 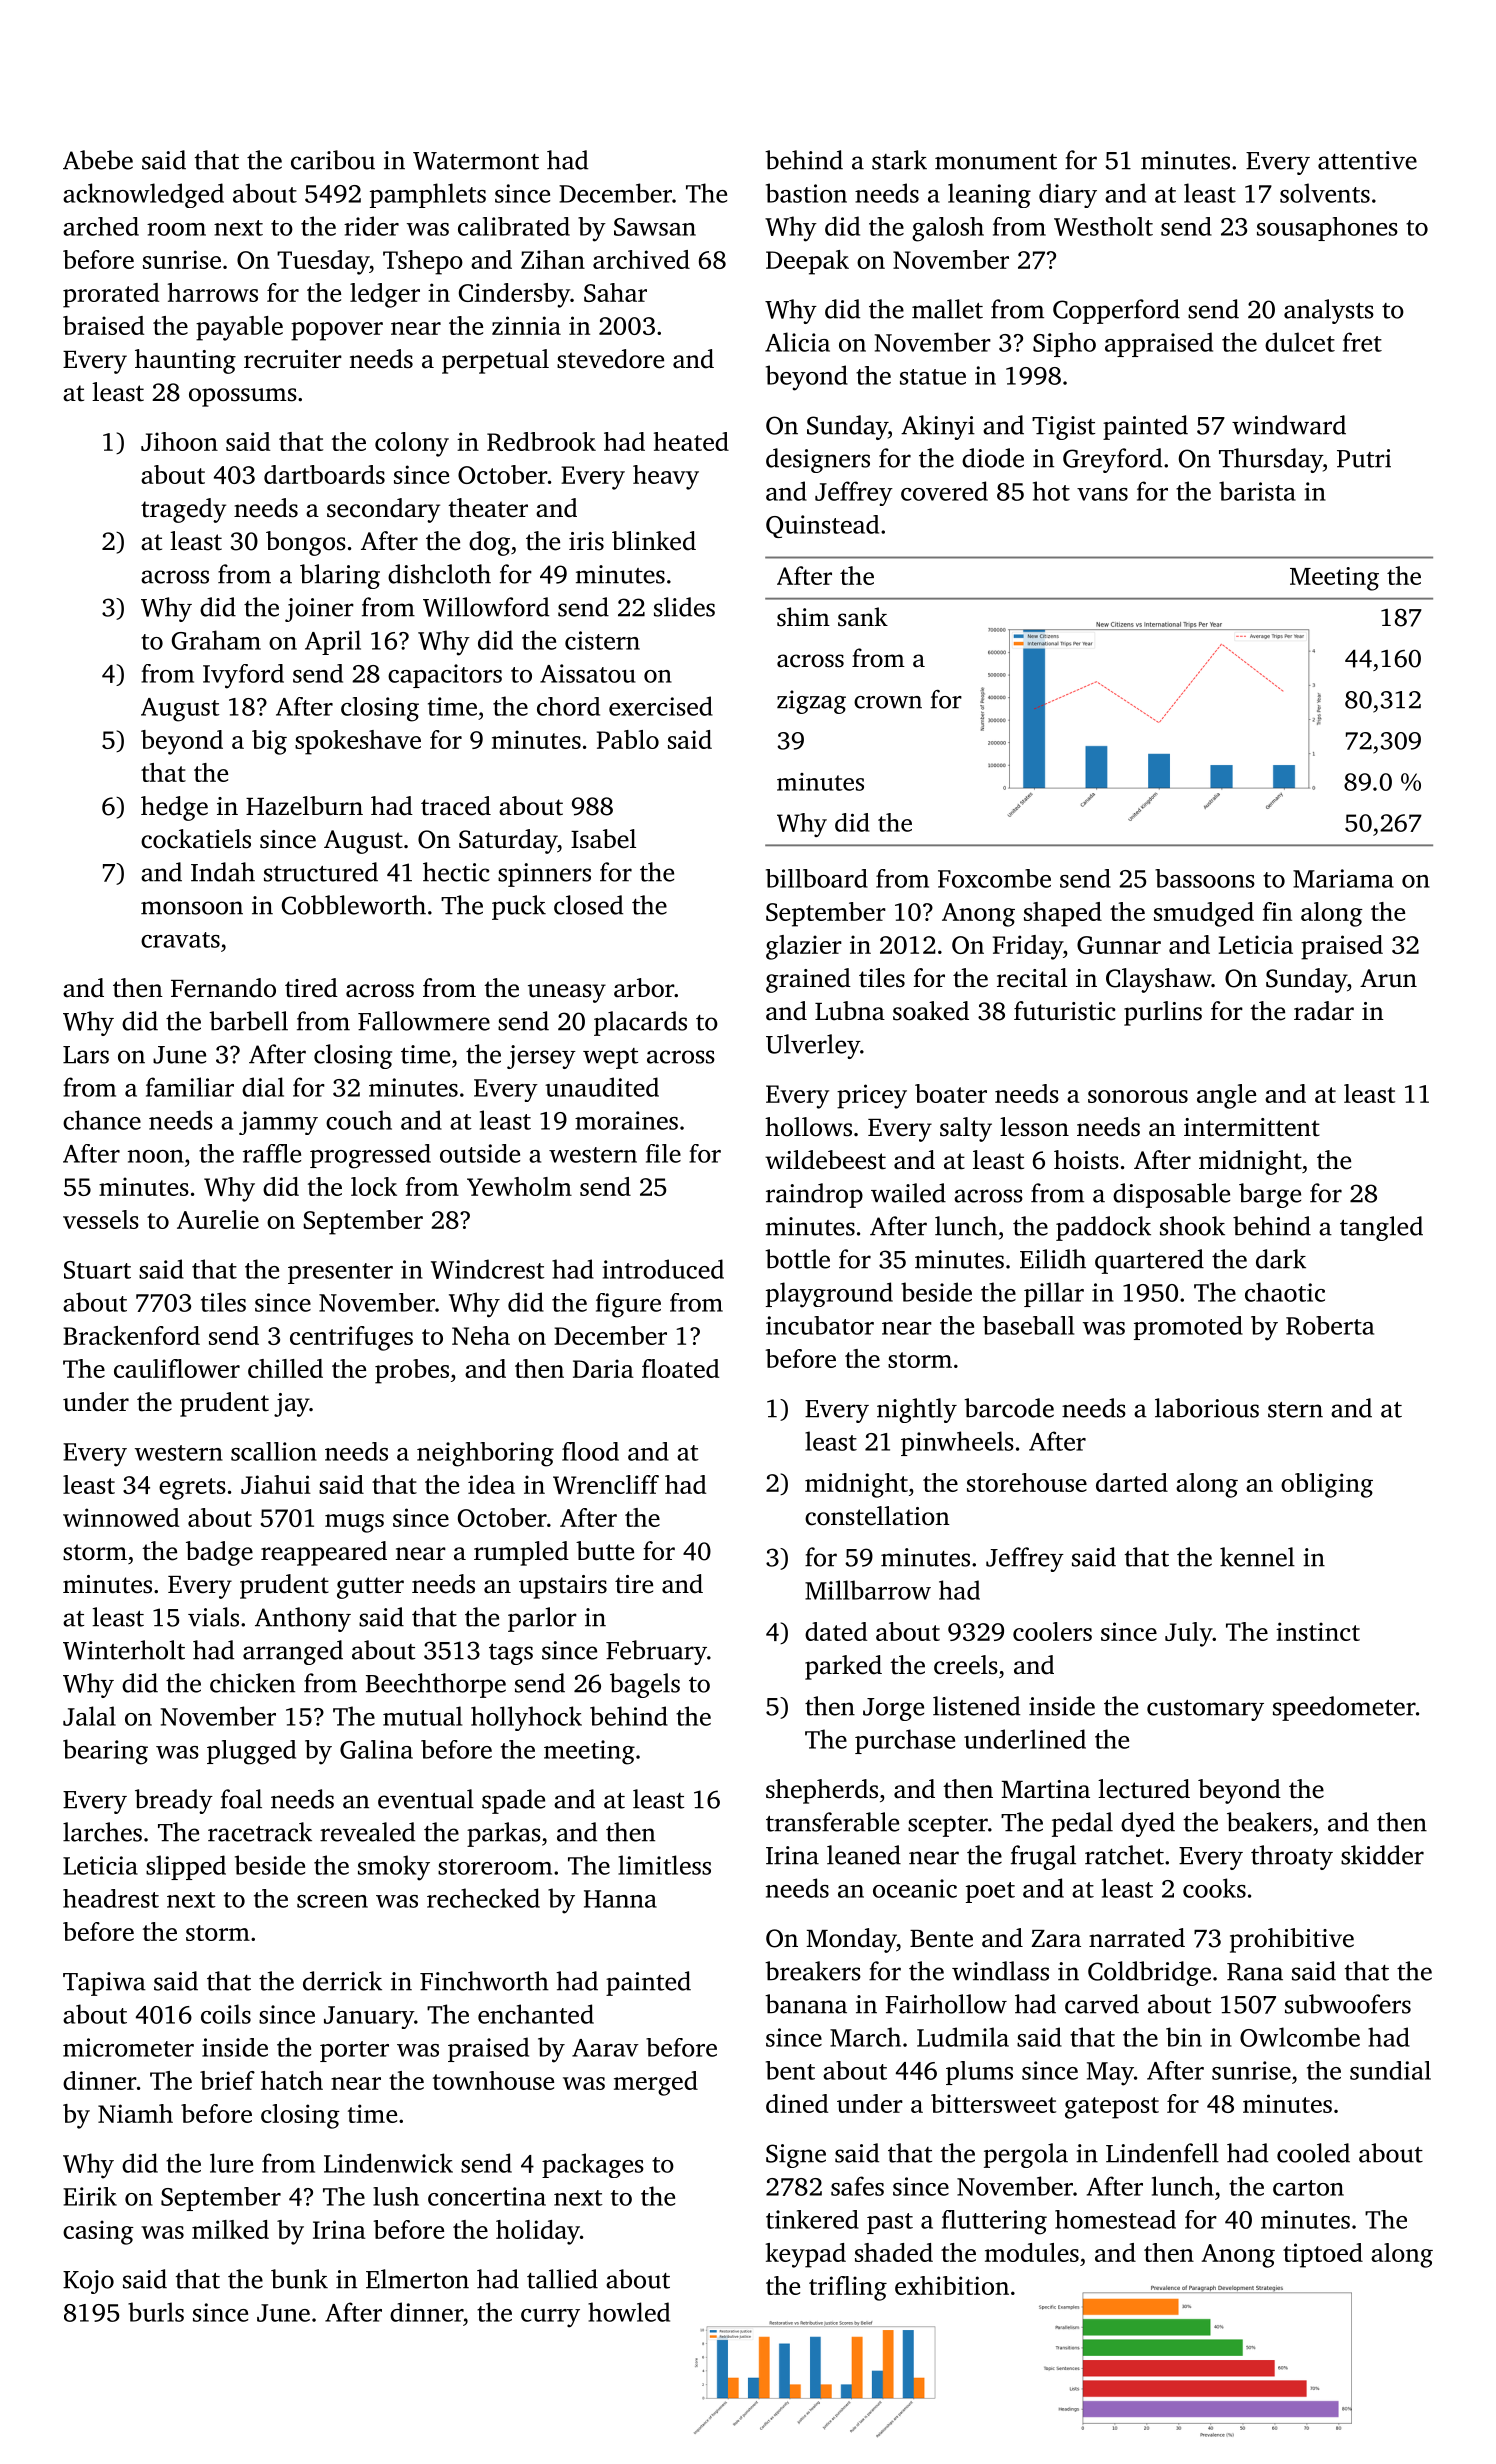 I want to click on Putri, so click(x=1364, y=458).
